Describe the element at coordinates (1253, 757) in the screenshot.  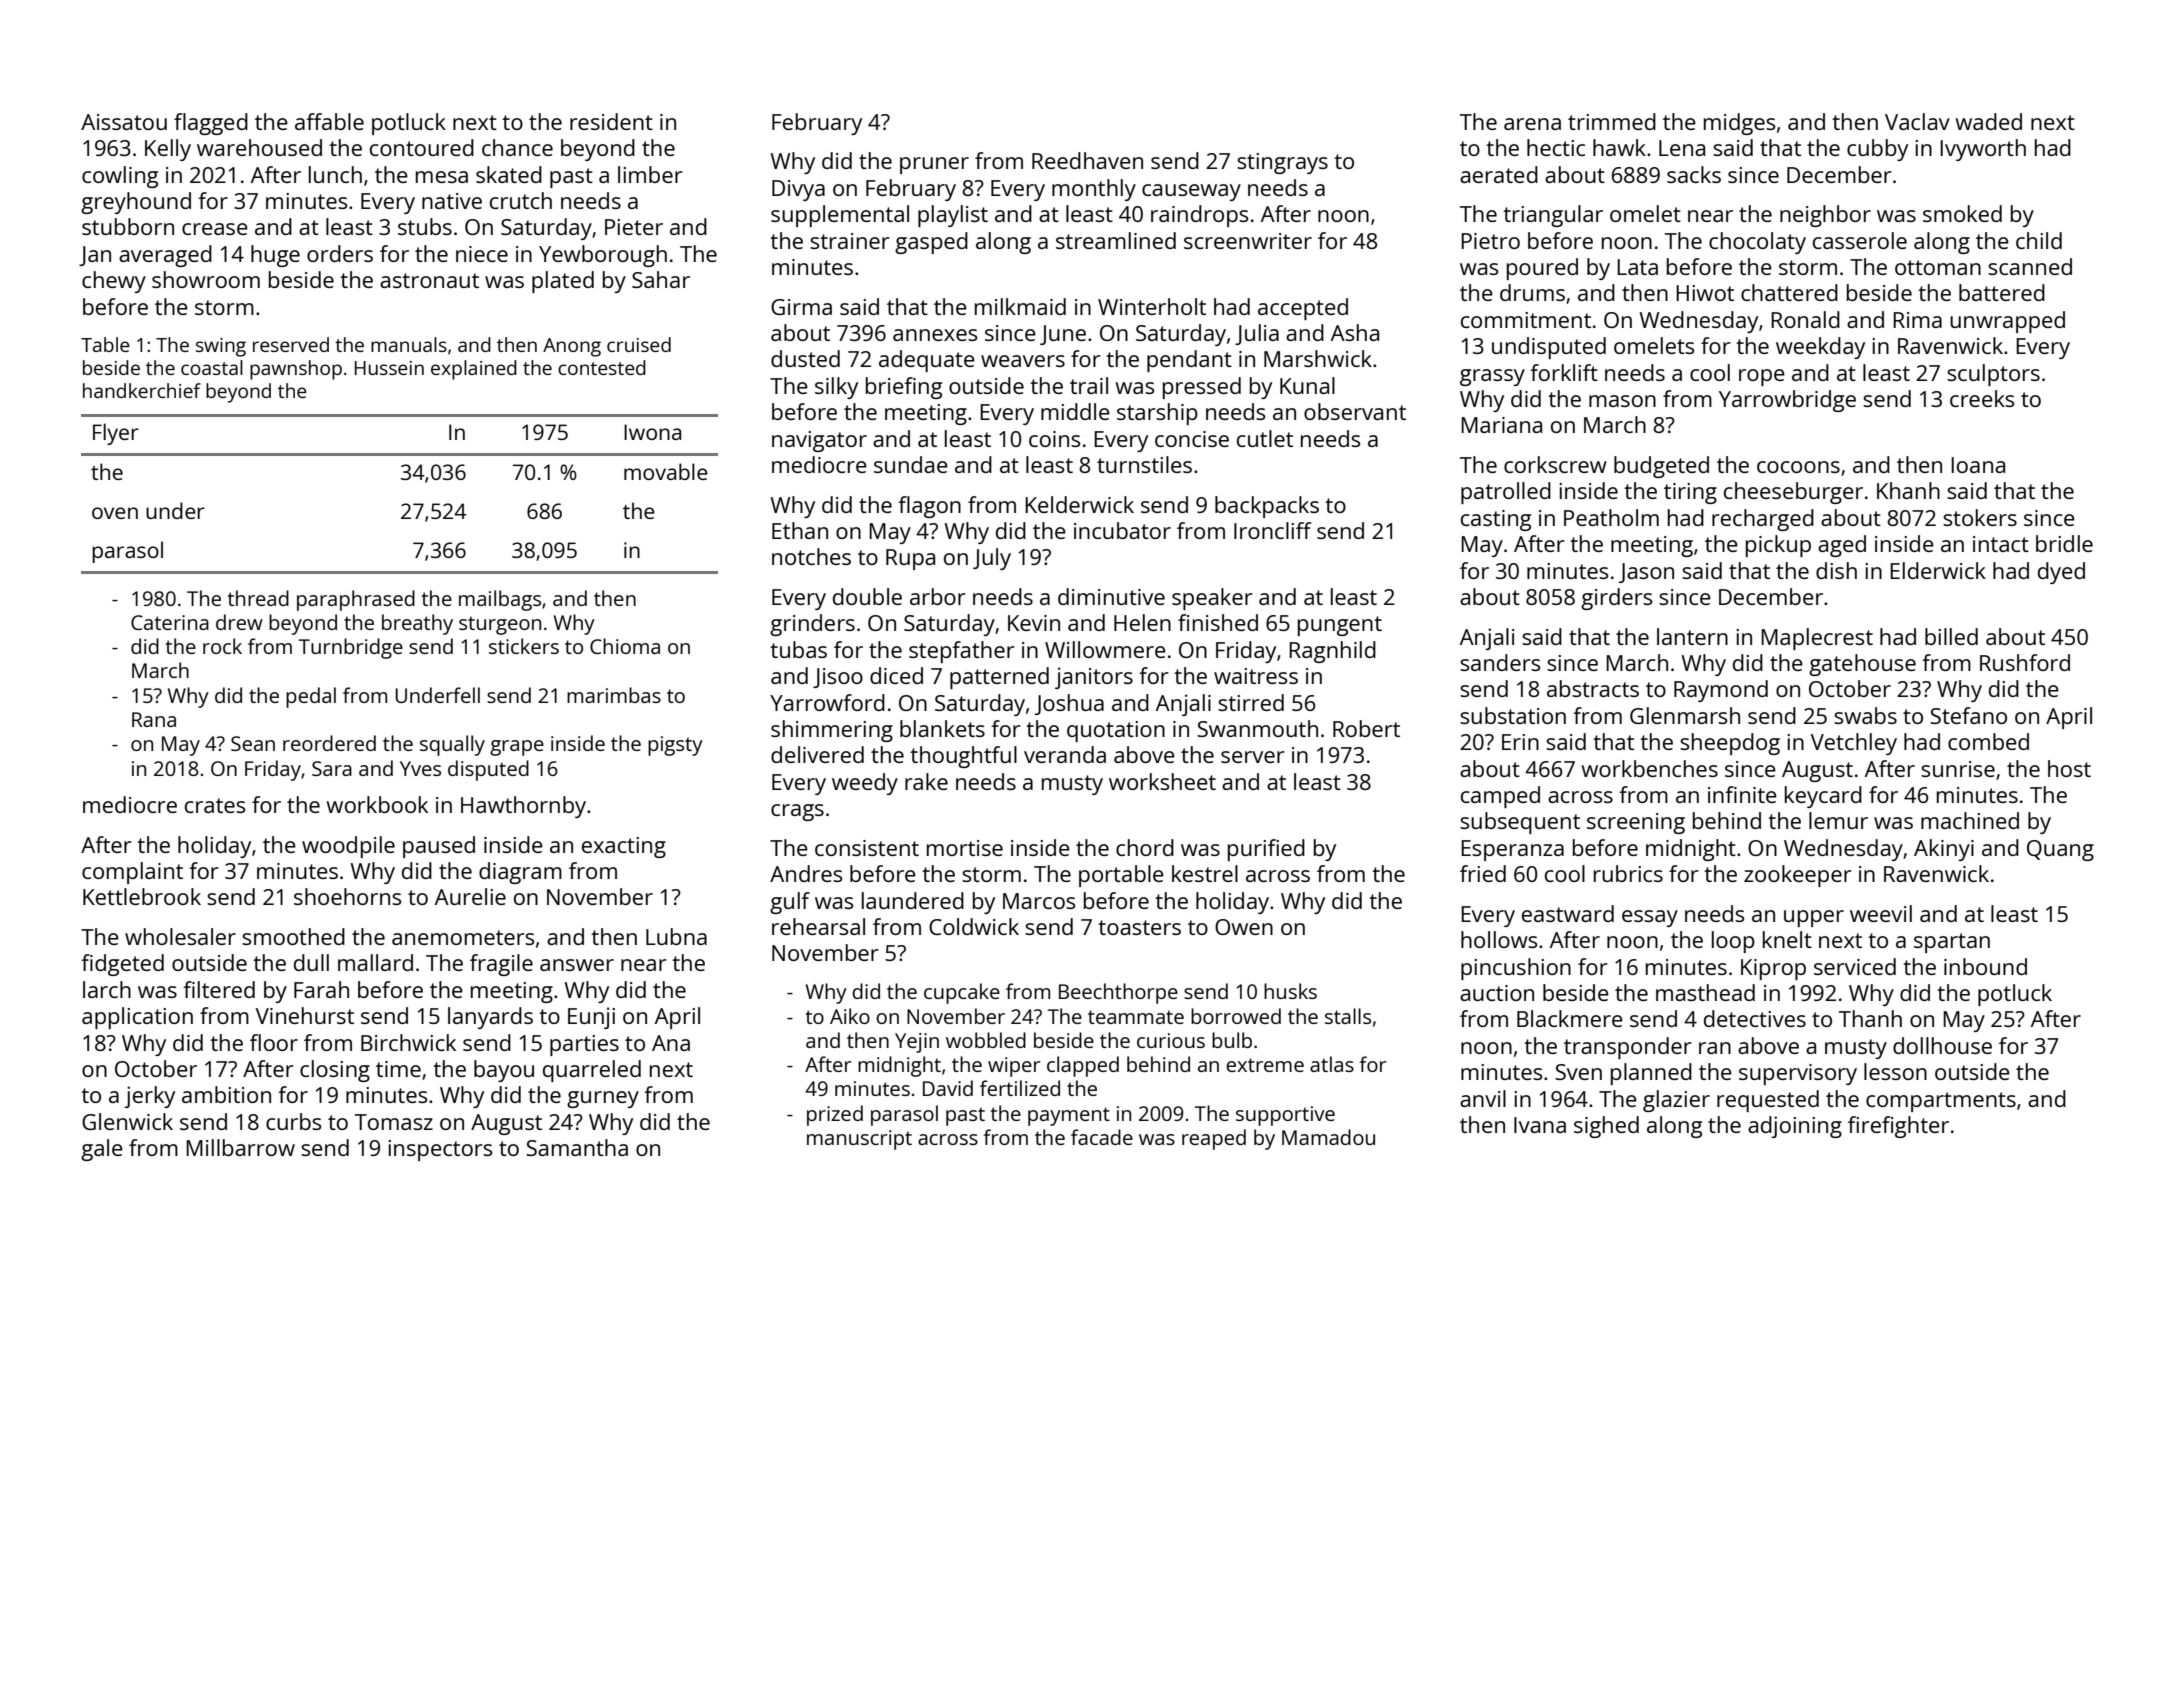
I see `server` at that location.
